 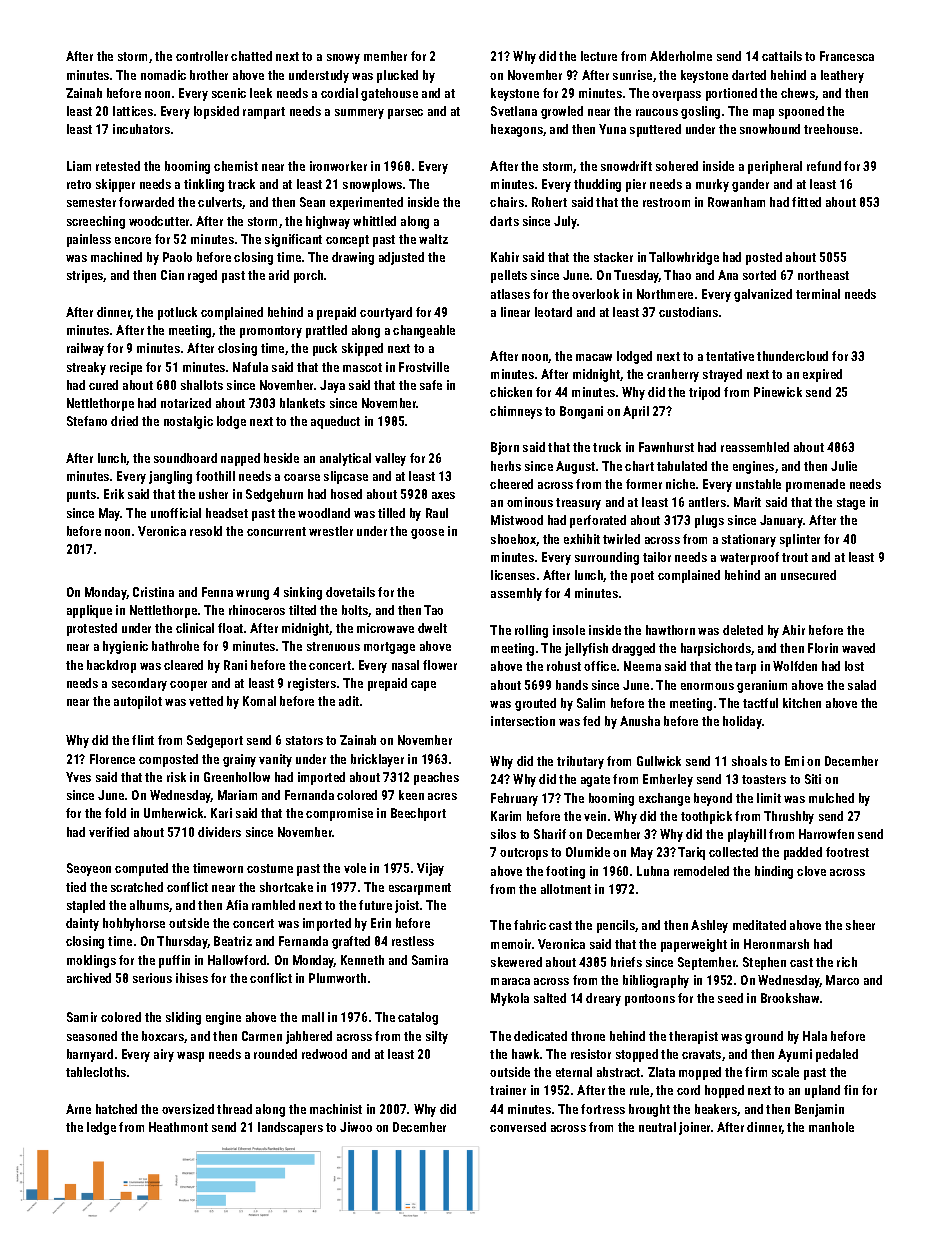 I want to click on machinist, so click(x=336, y=1109).
